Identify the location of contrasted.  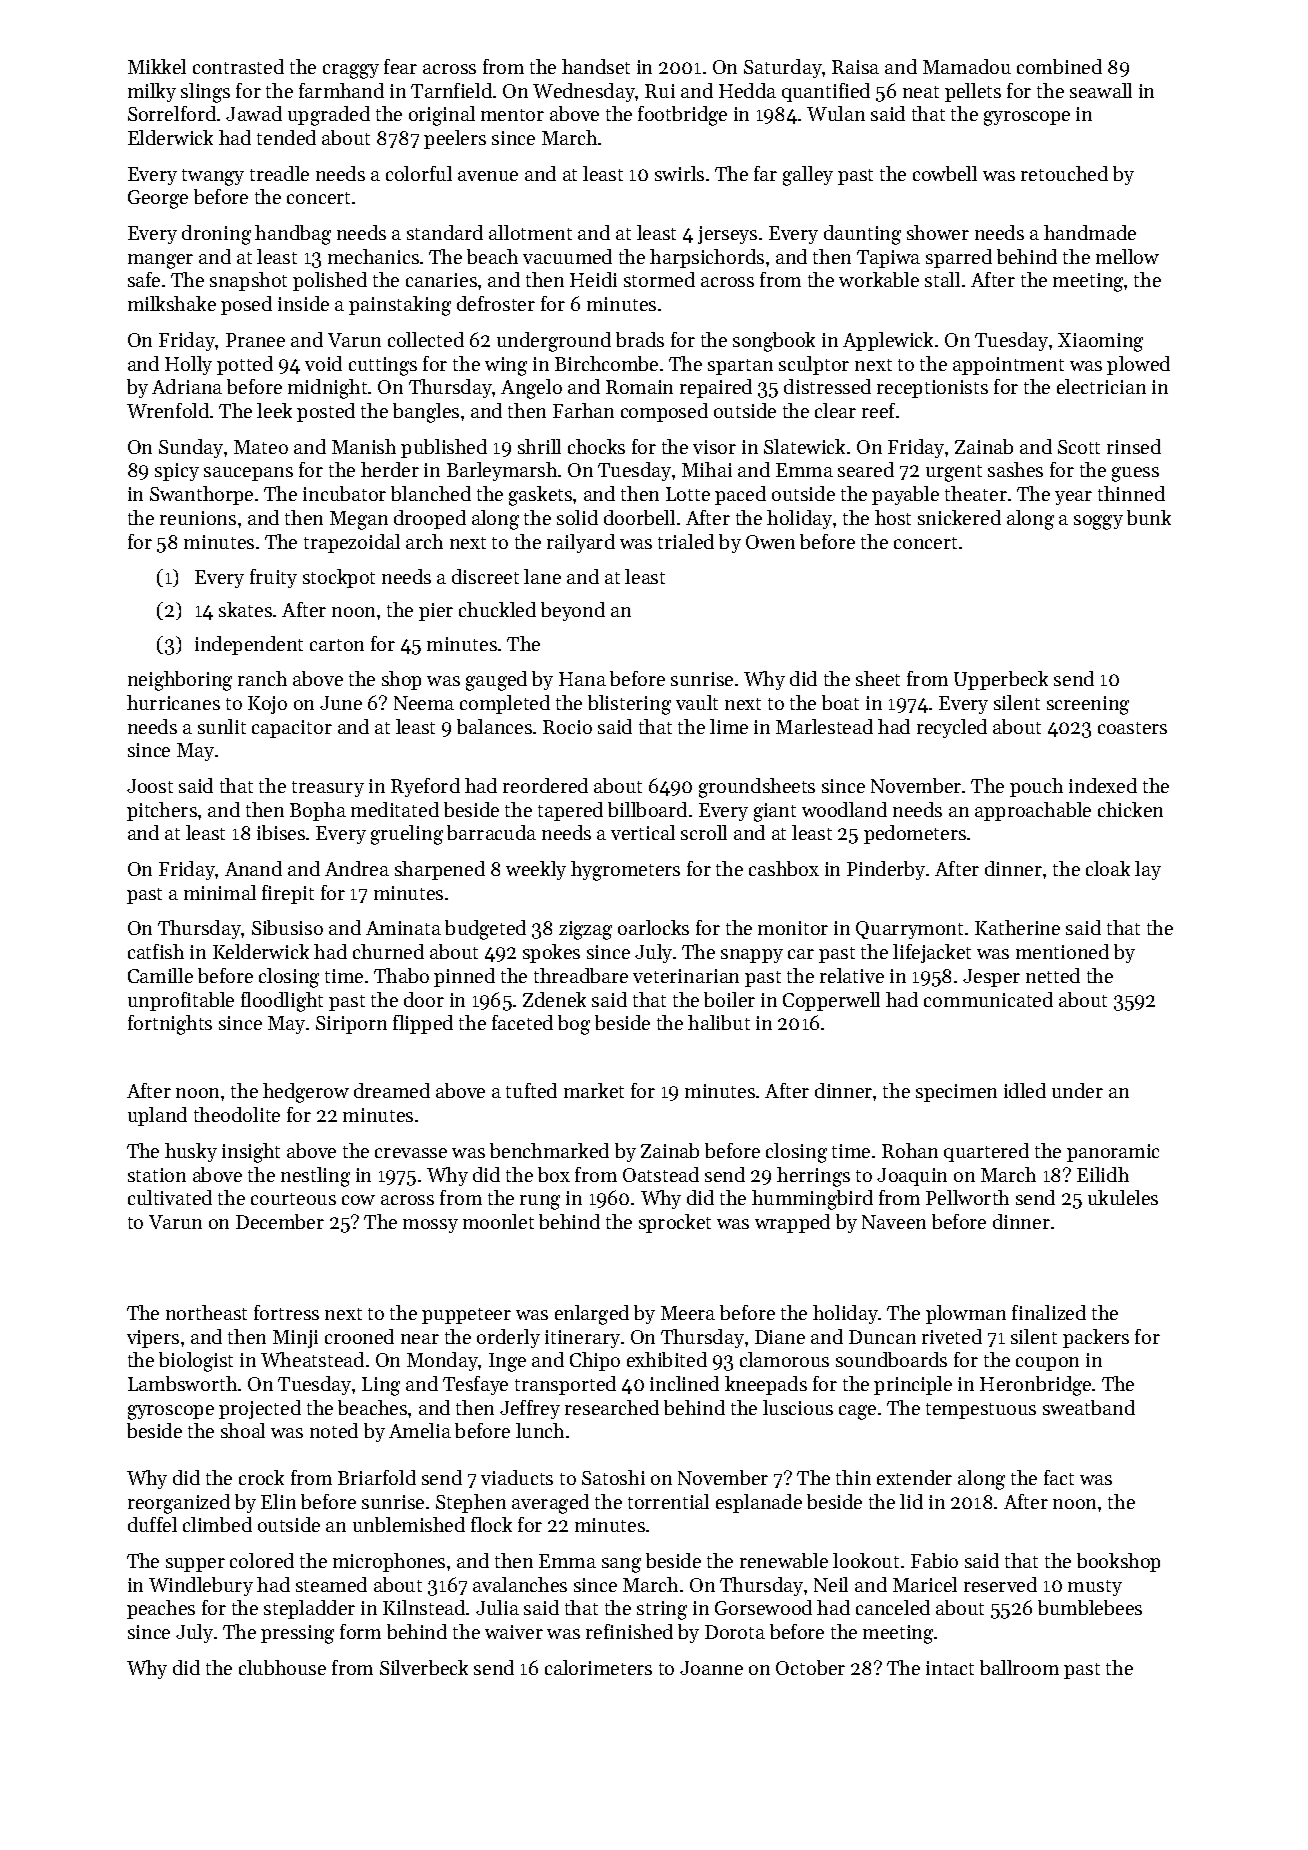
(238, 66).
